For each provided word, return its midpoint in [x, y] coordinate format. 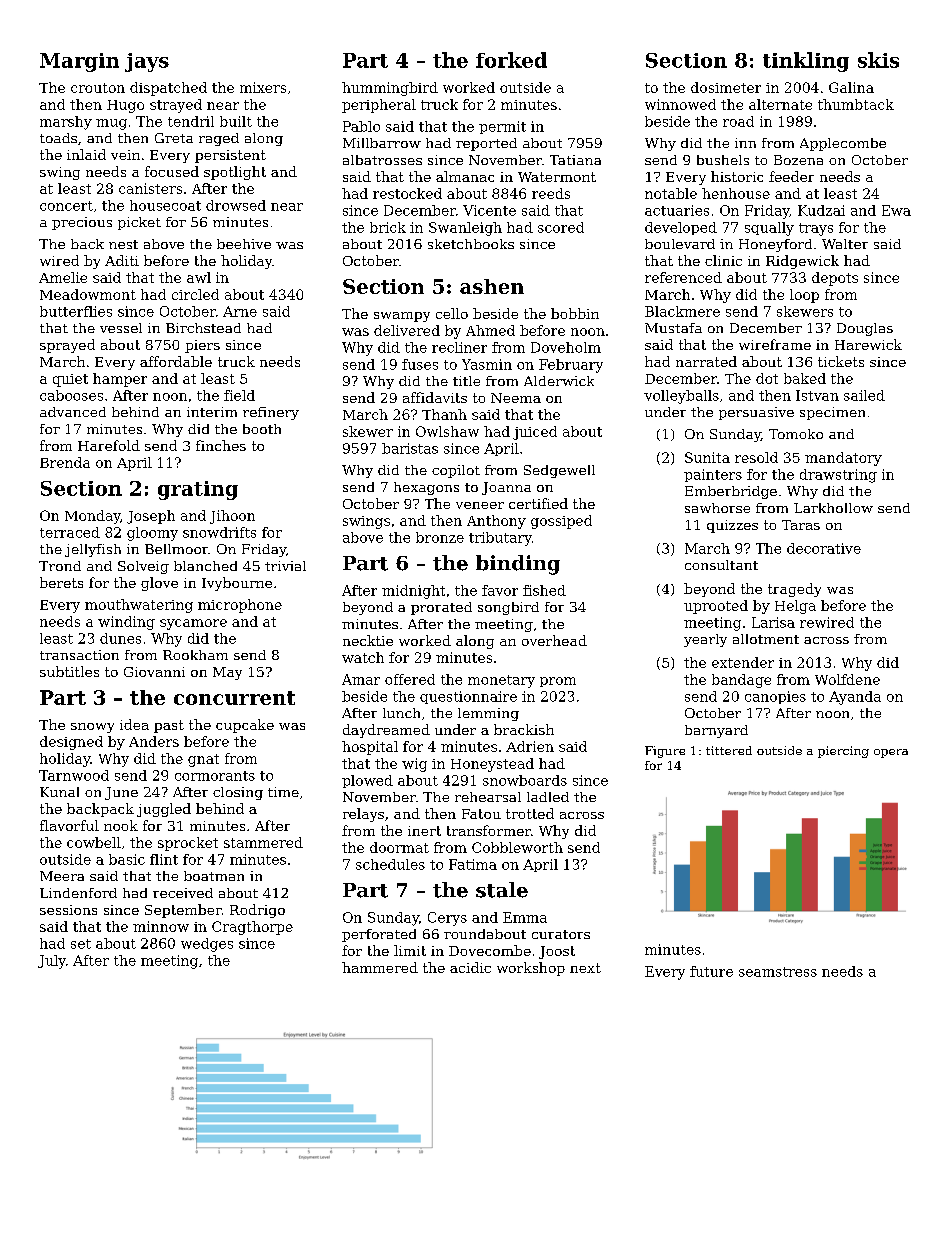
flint [164, 859]
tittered [729, 750]
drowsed [236, 205]
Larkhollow [833, 508]
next [585, 968]
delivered [407, 330]
